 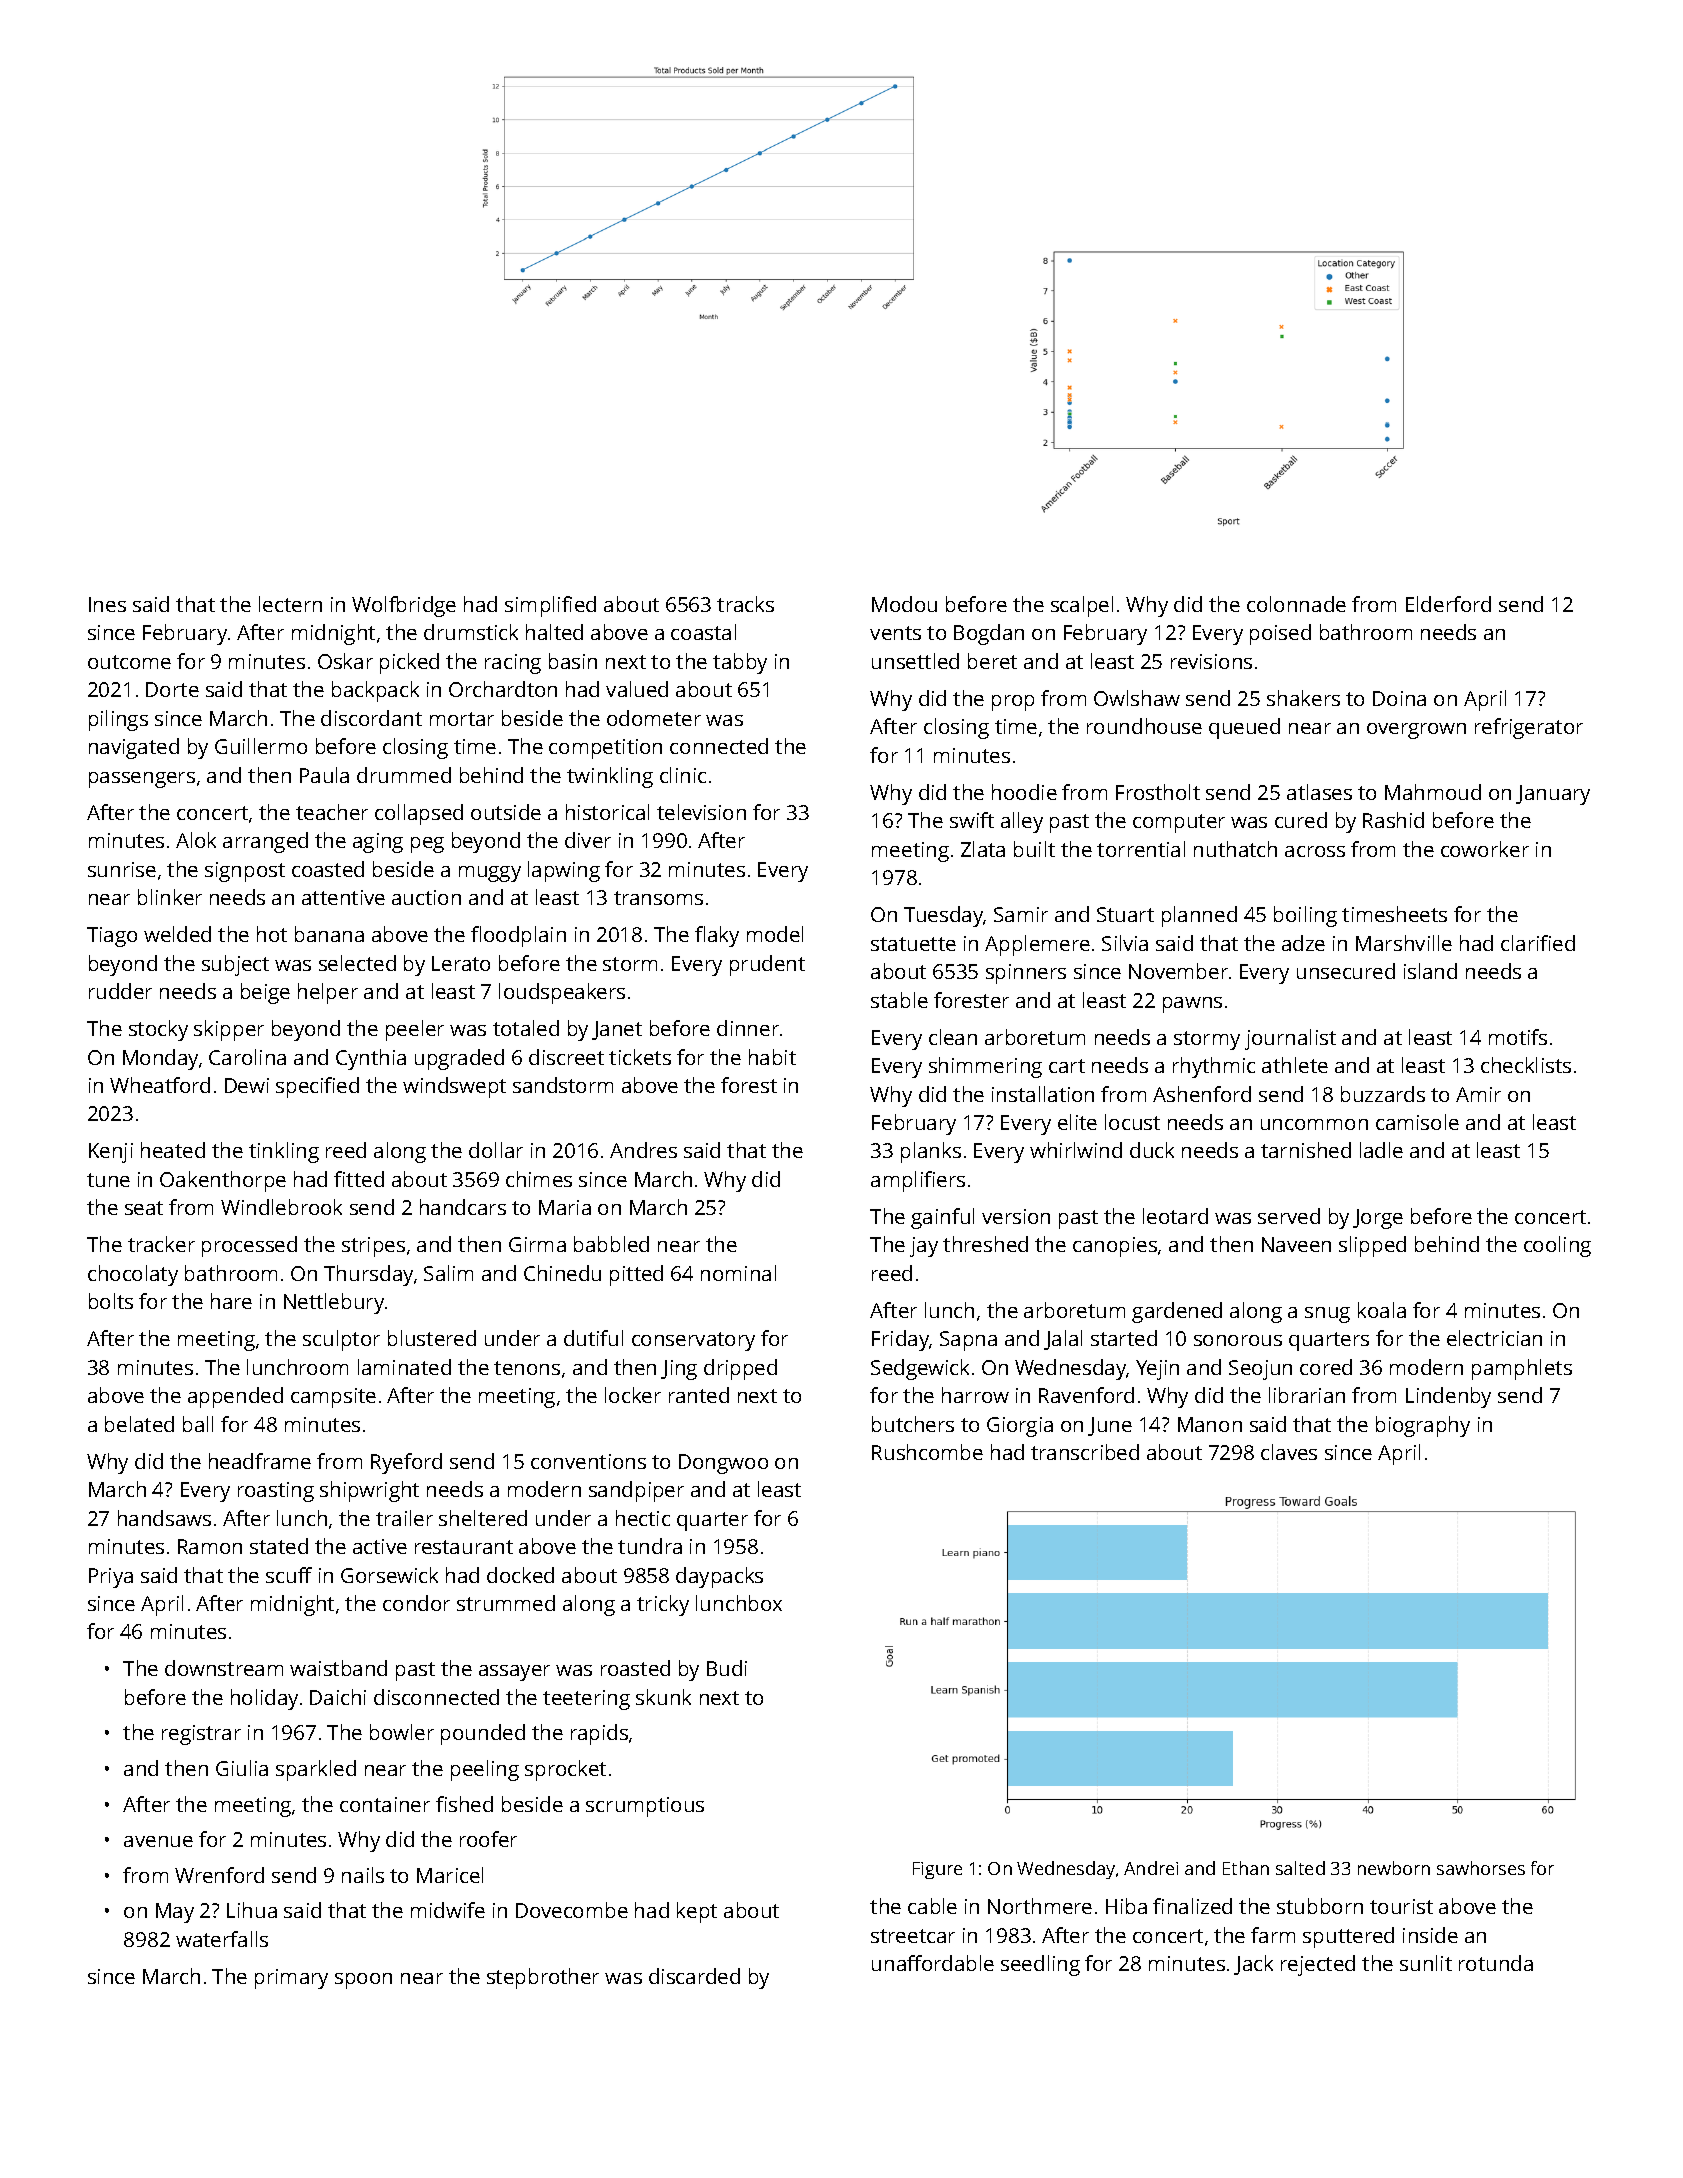 What do you see at coordinates (633, 1395) in the document?
I see `locker` at bounding box center [633, 1395].
